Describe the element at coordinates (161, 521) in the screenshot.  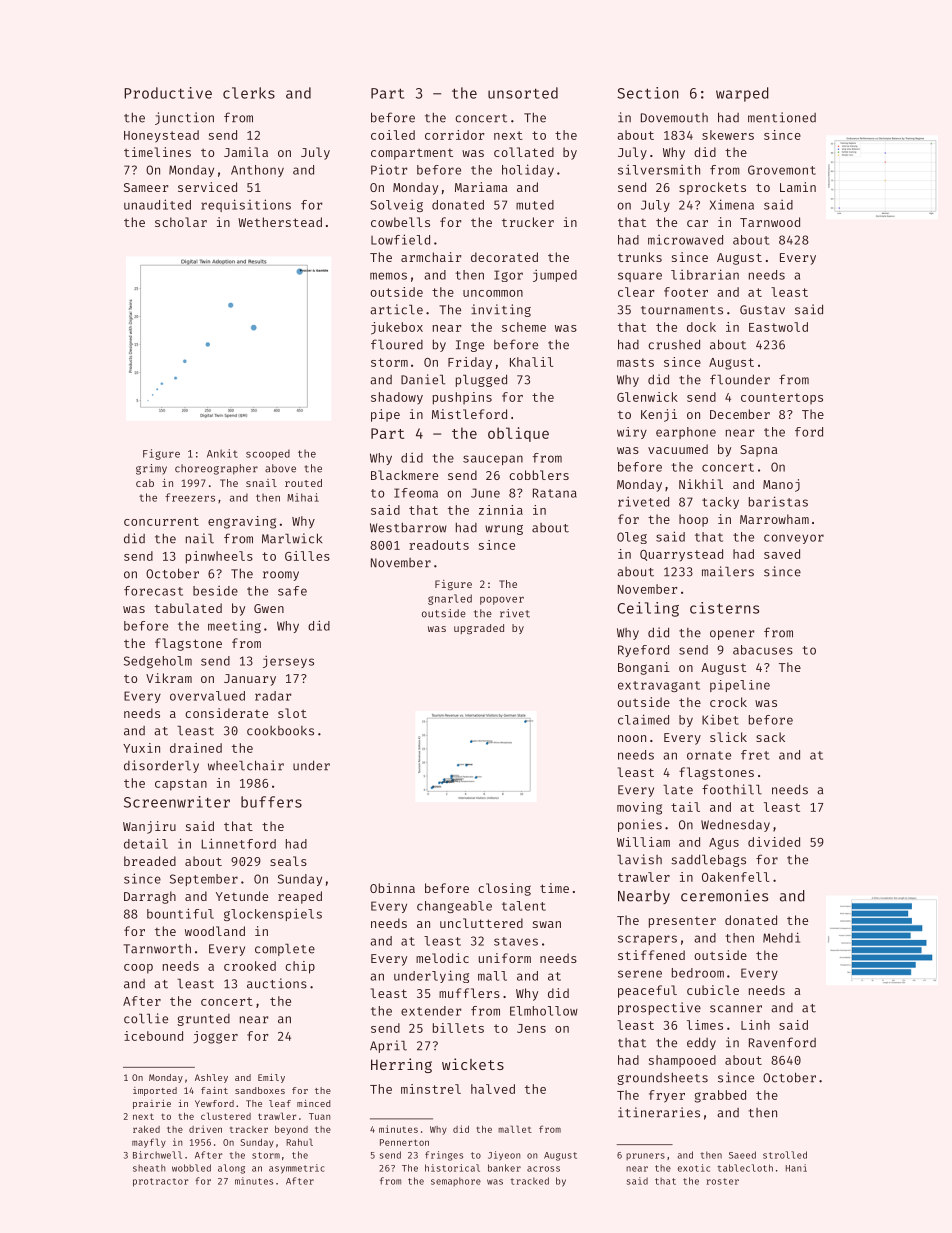
I see `concurrent` at that location.
